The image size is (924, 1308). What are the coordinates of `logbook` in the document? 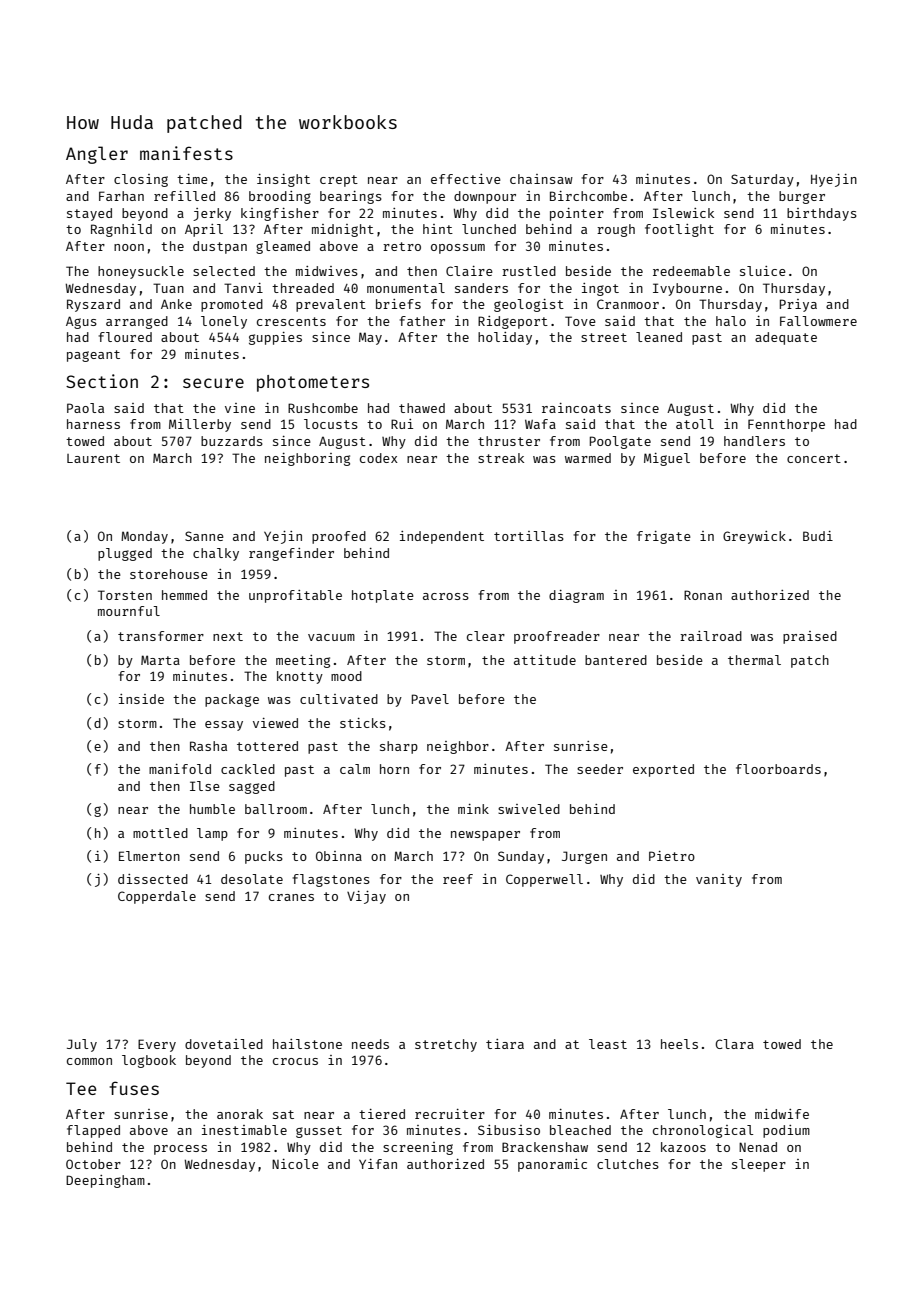 It's located at (149, 1061).
